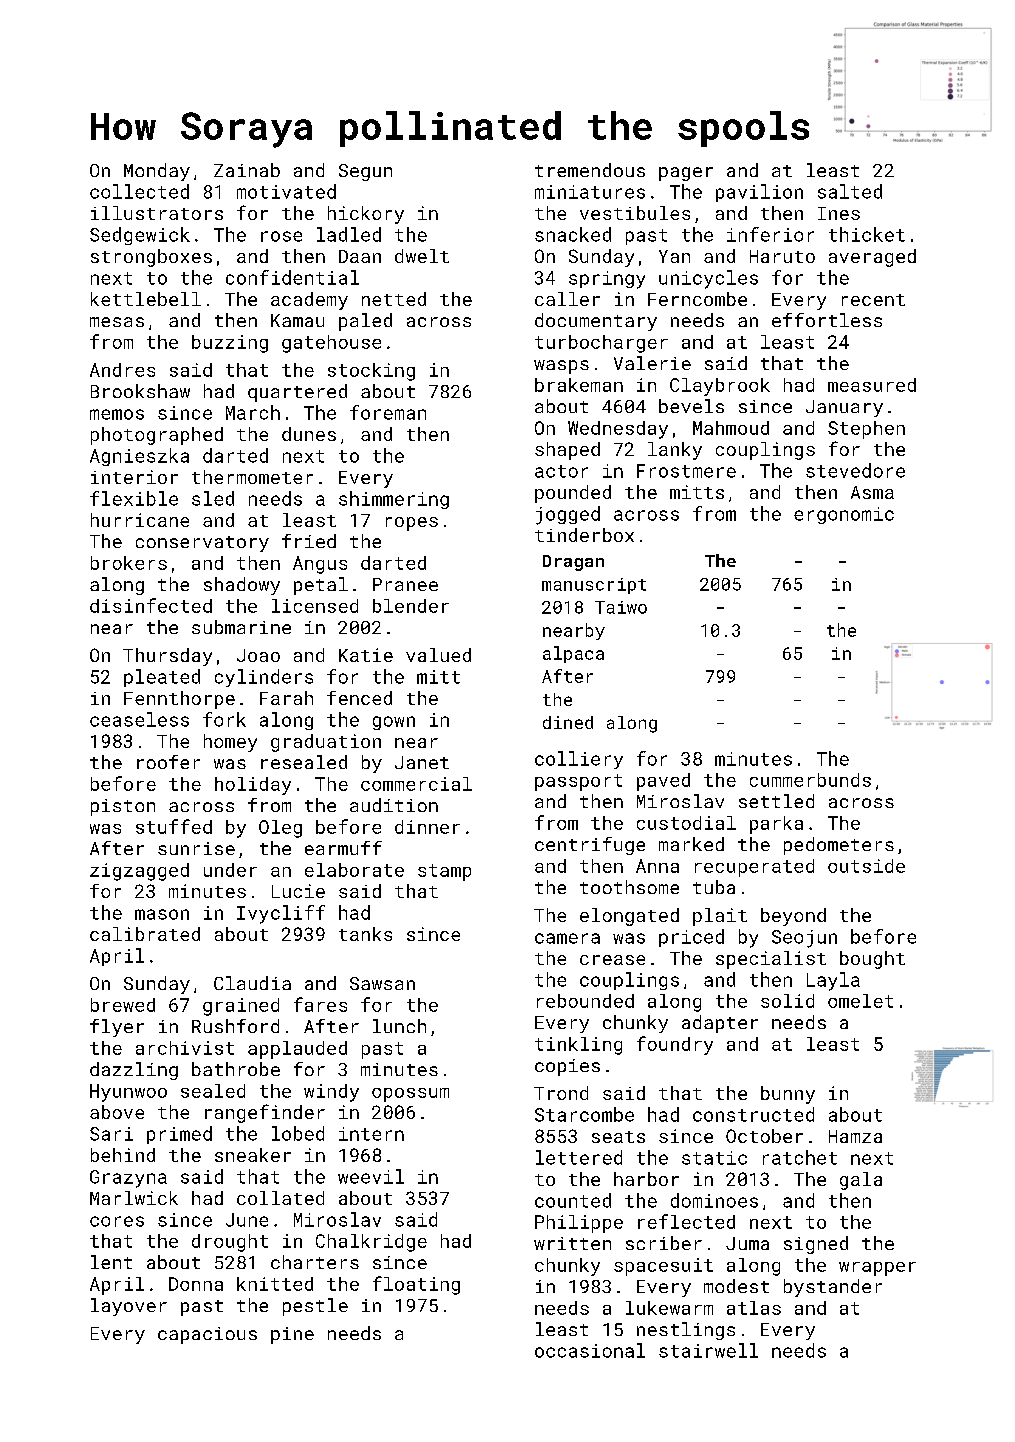 This page has width=1015, height=1442. Describe the element at coordinates (129, 1307) in the page. I see `layover` at that location.
